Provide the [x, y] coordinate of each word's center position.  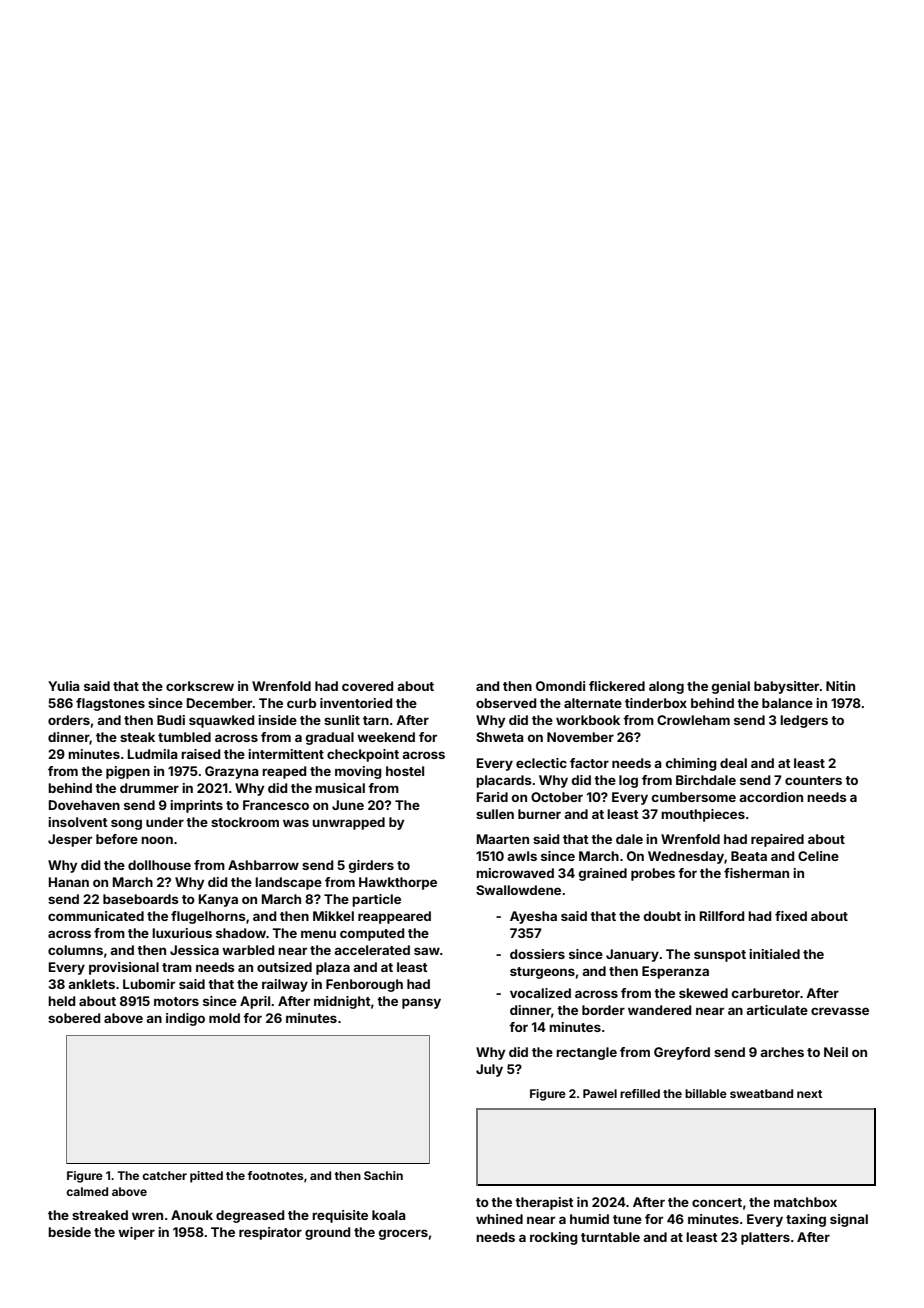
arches [782, 1052]
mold [224, 1018]
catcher [164, 1175]
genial [731, 687]
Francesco [276, 805]
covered [368, 686]
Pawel [600, 1093]
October [557, 797]
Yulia [64, 686]
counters [813, 780]
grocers [403, 1234]
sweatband [761, 1093]
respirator [270, 1233]
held [62, 1001]
